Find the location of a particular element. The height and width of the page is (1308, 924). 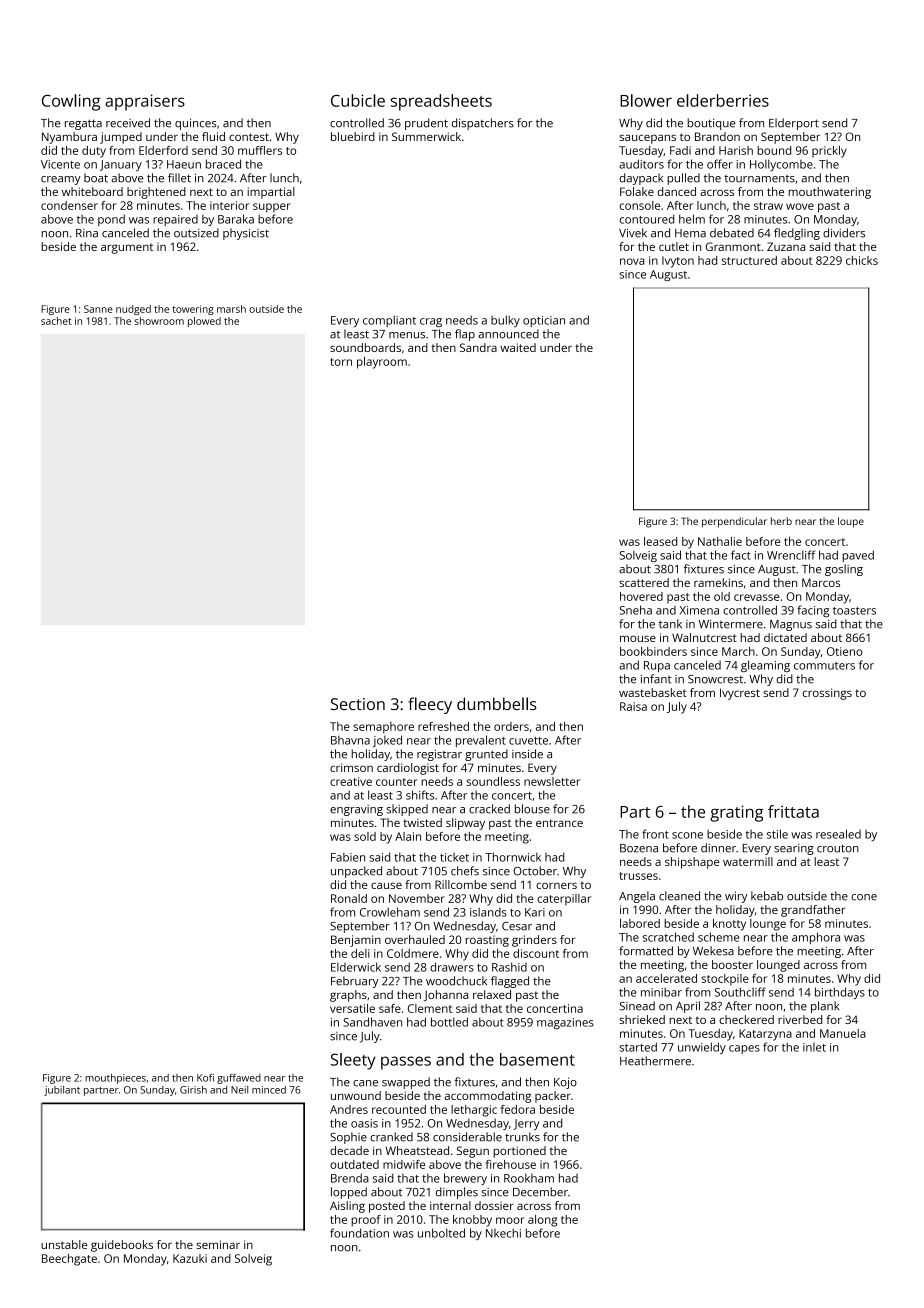

amphora is located at coordinates (816, 938).
